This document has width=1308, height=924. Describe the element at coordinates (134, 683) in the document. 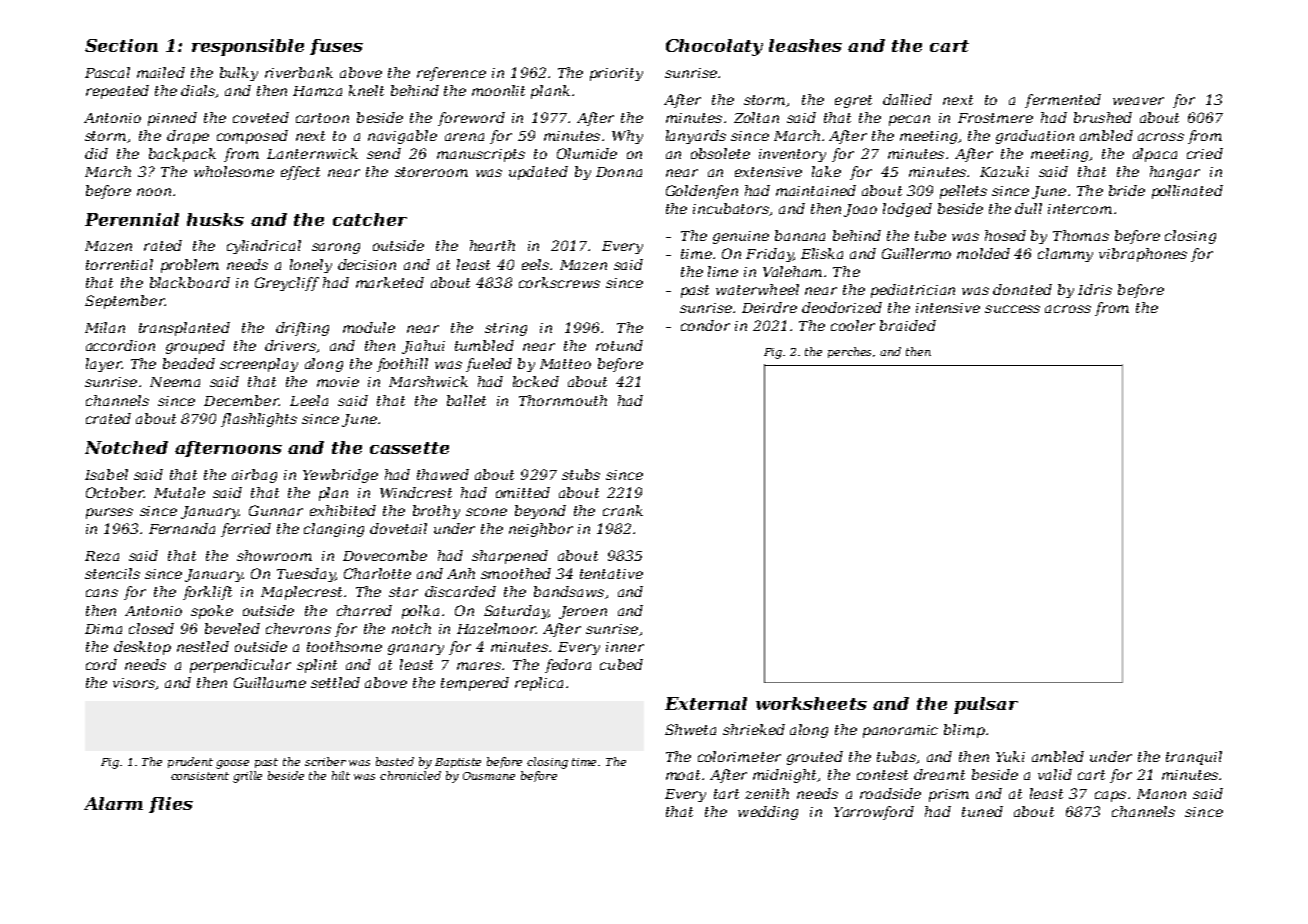

I see `visors` at that location.
